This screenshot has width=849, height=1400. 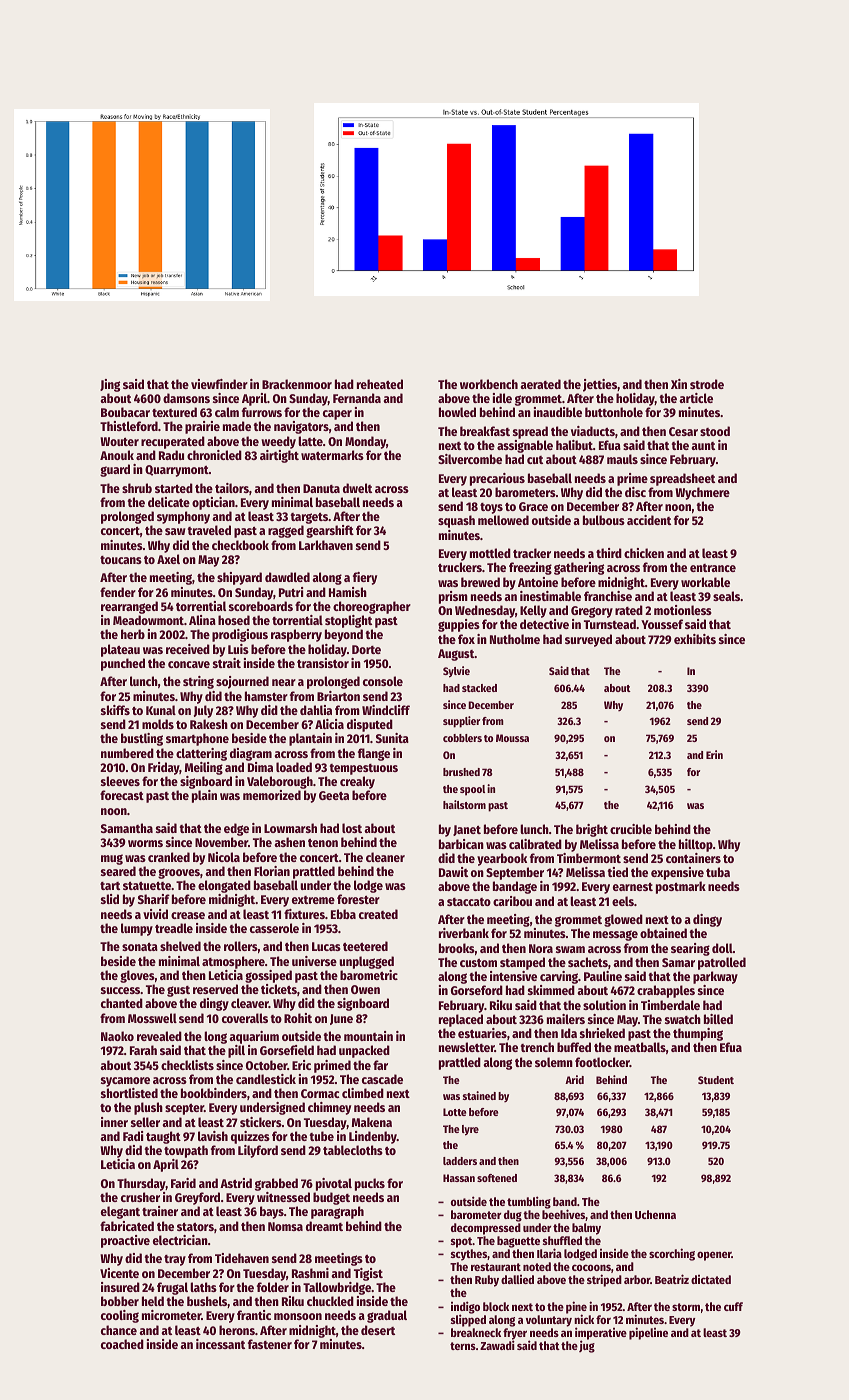 I want to click on coached, so click(x=122, y=1344).
